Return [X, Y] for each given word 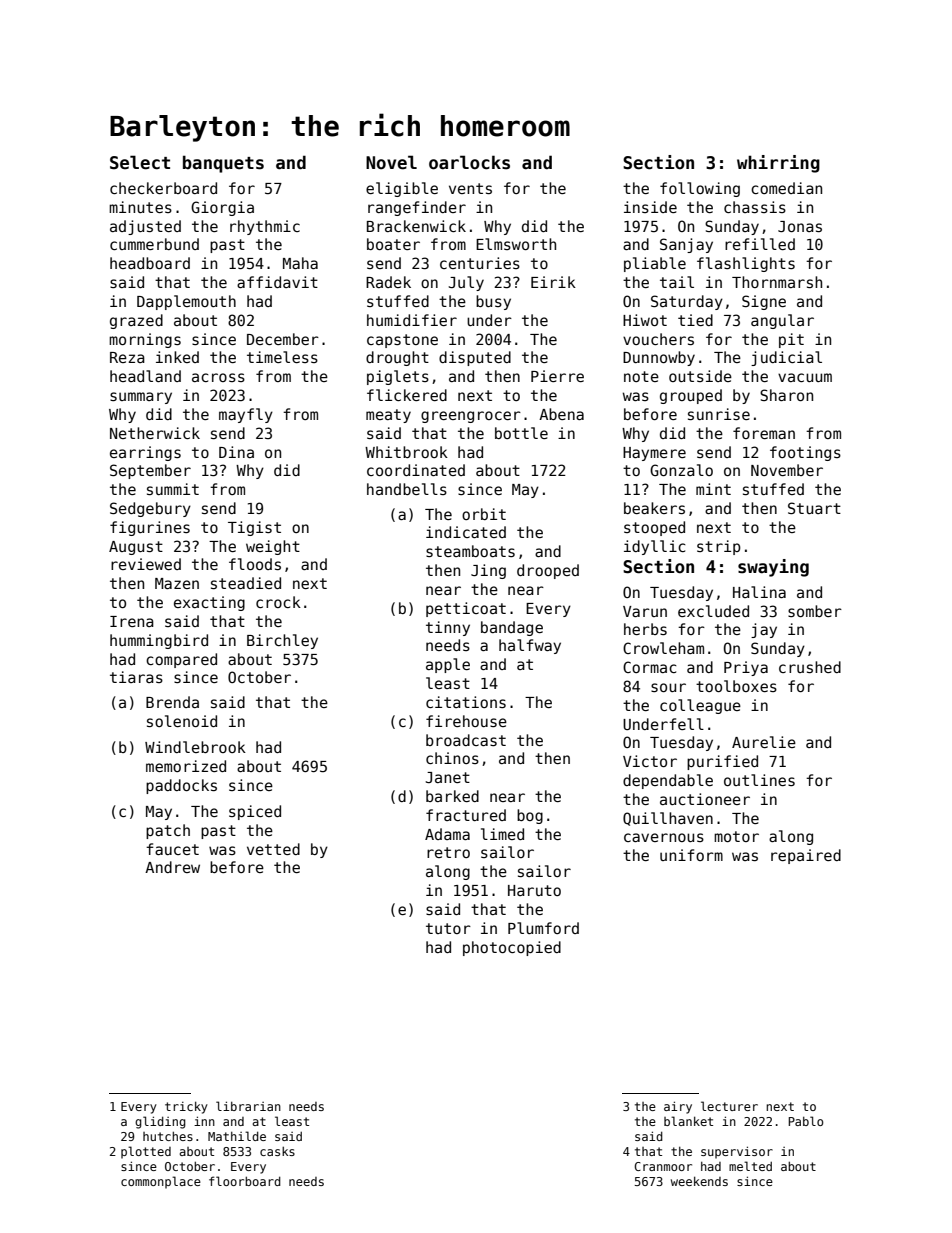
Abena [561, 414]
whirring [778, 164]
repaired [806, 856]
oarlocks [469, 162]
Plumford [543, 928]
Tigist [254, 528]
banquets [223, 164]
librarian [248, 1106]
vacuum [805, 377]
